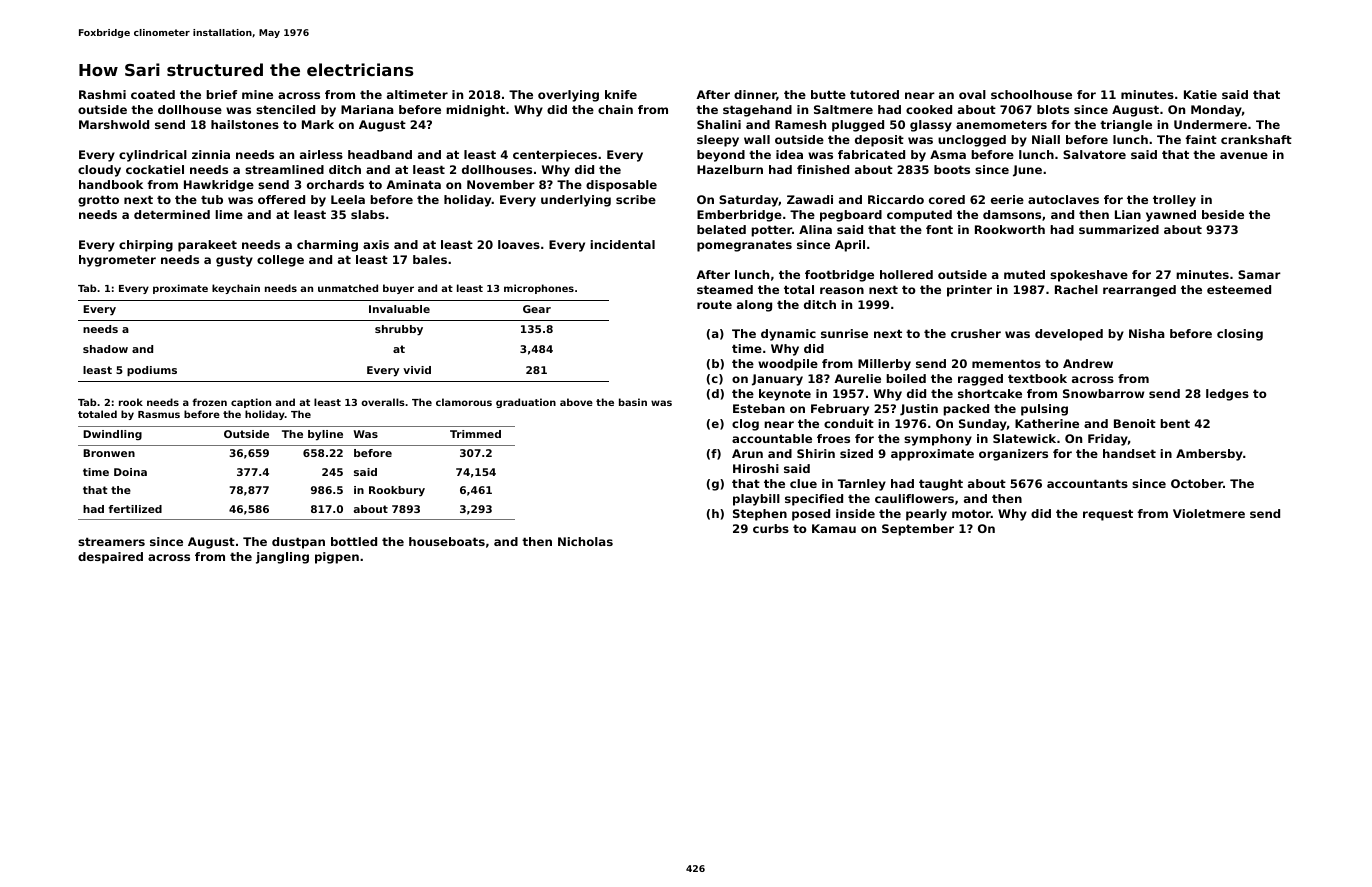 This image has width=1372, height=887. Describe the element at coordinates (475, 434) in the image. I see `Trimmed` at that location.
